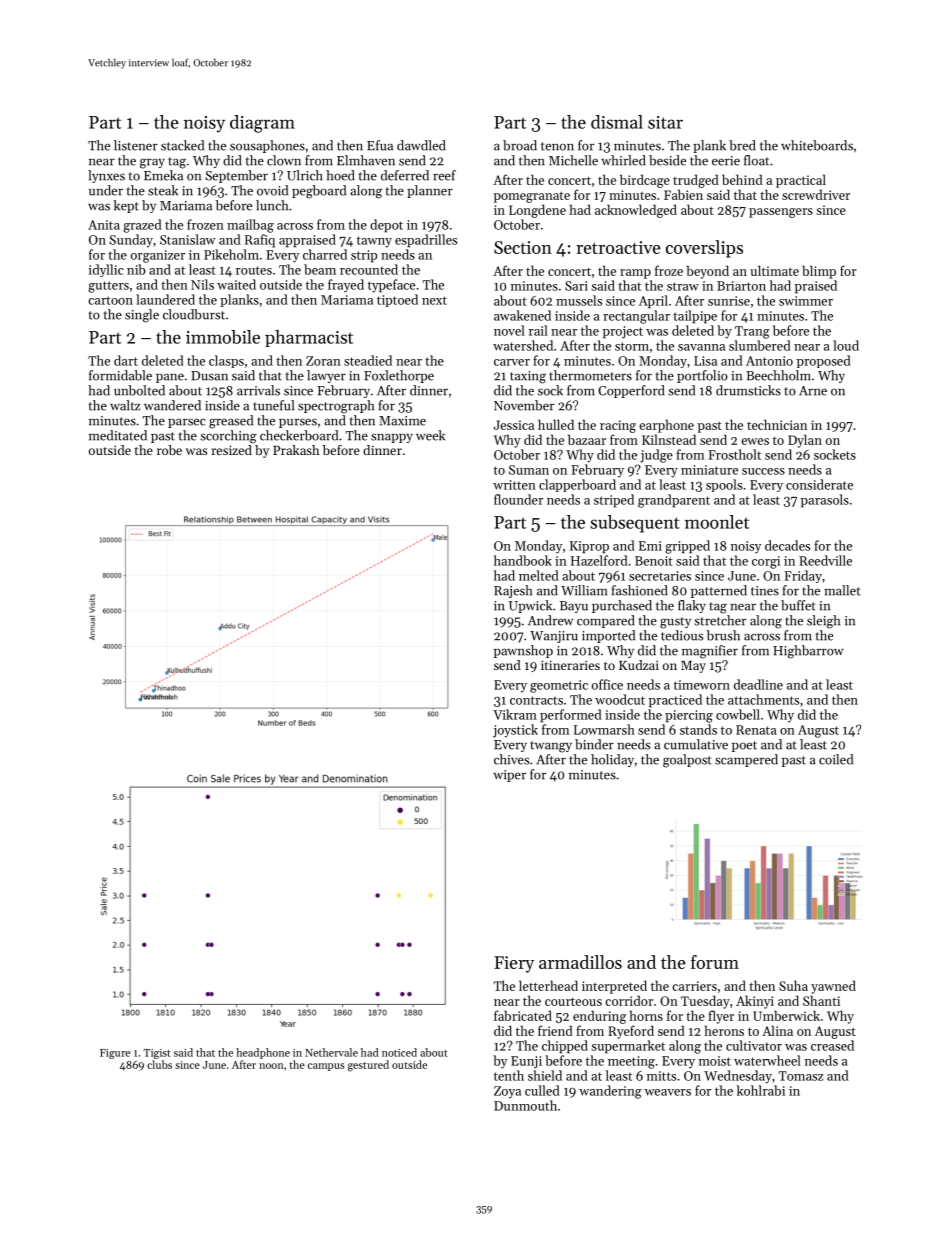 The image size is (952, 1233). What do you see at coordinates (106, 270) in the screenshot?
I see `idyllic` at bounding box center [106, 270].
